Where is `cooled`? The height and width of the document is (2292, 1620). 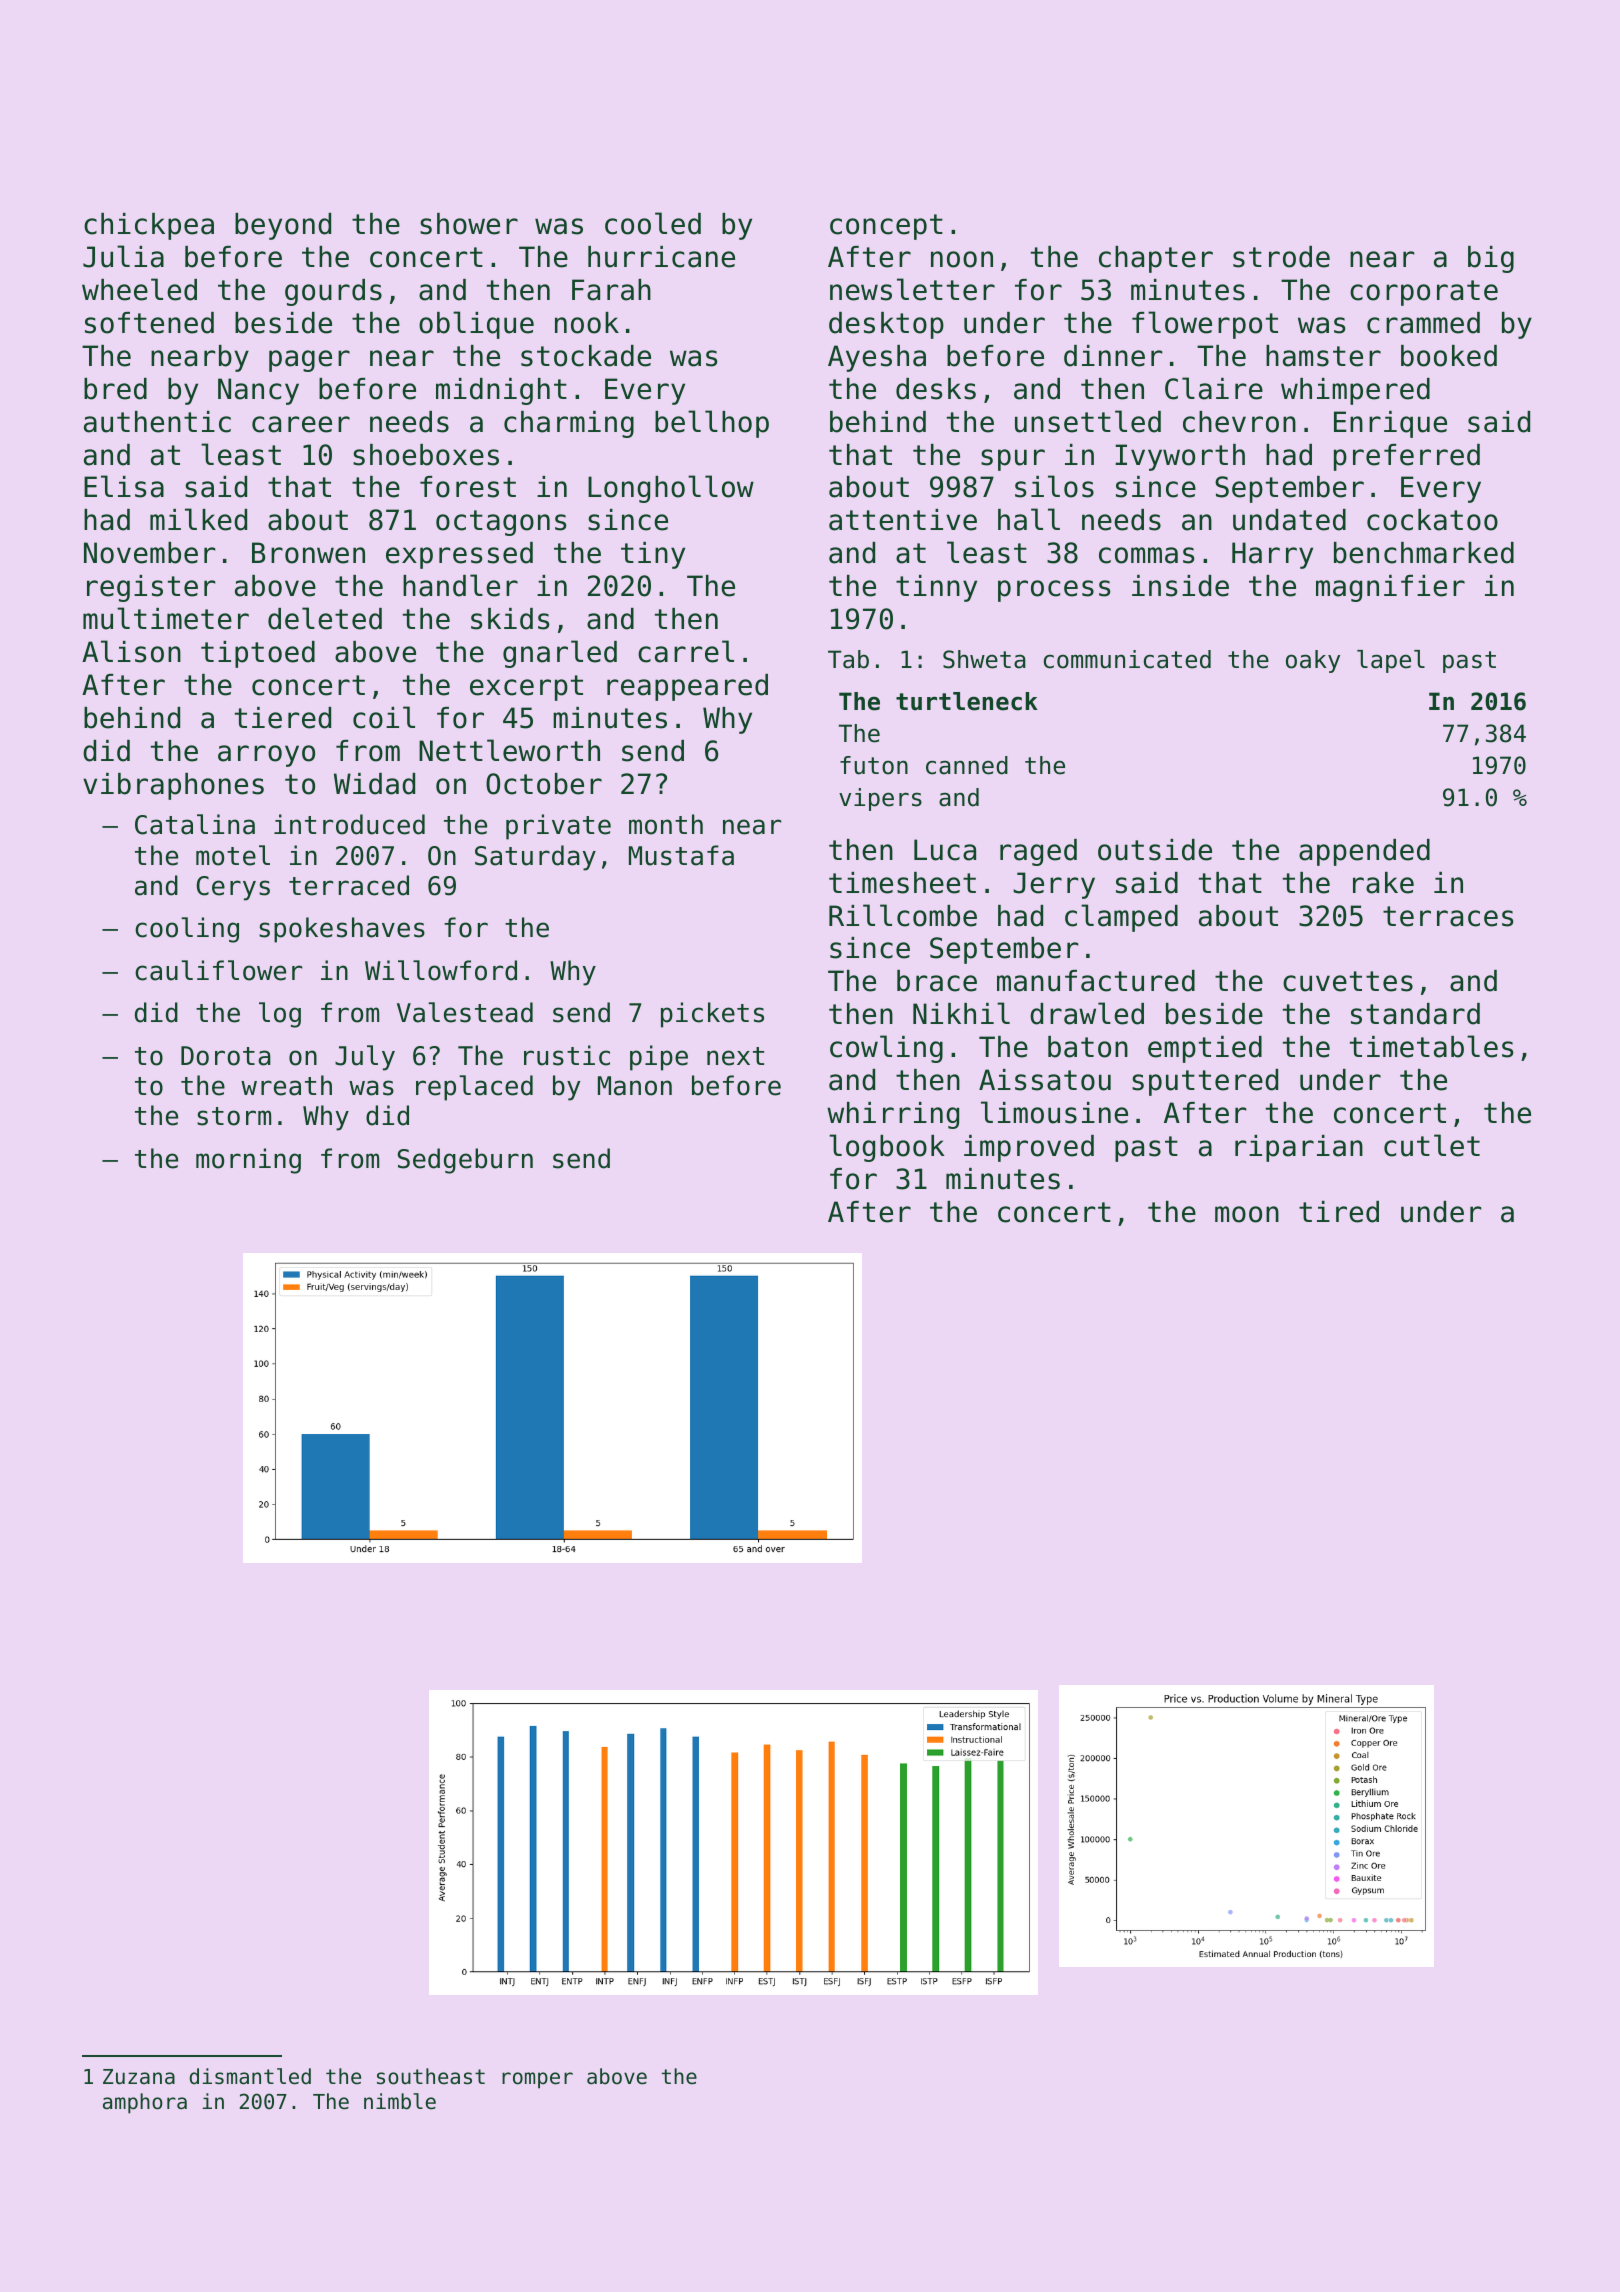
cooled is located at coordinates (653, 223).
